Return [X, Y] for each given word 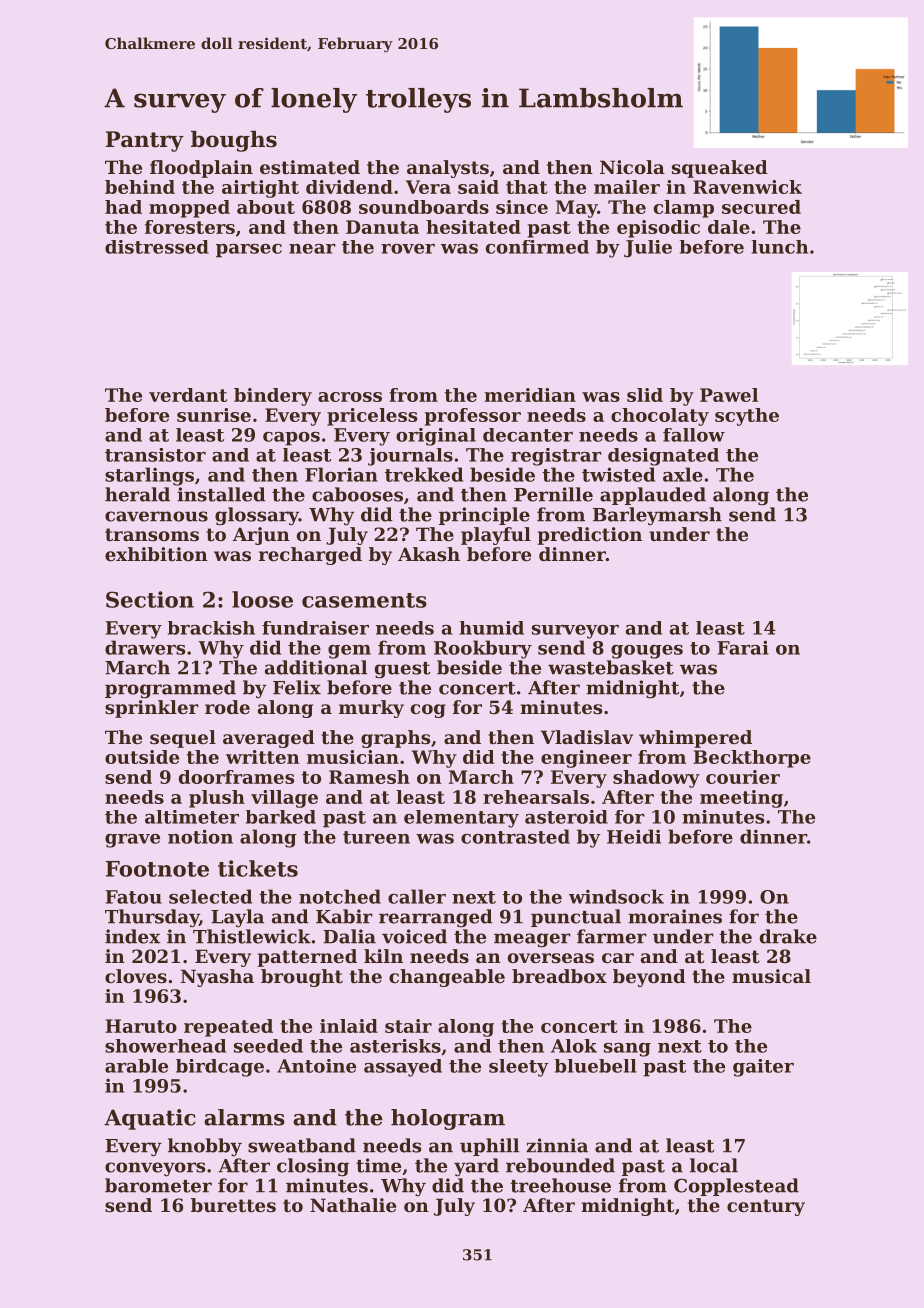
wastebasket [611, 667]
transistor [155, 455]
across [350, 397]
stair [408, 1026]
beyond [649, 978]
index [132, 936]
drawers [145, 647]
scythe [747, 417]
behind [140, 187]
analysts [448, 169]
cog [428, 711]
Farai [743, 647]
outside [142, 757]
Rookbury [483, 649]
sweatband [302, 1145]
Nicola [632, 167]
